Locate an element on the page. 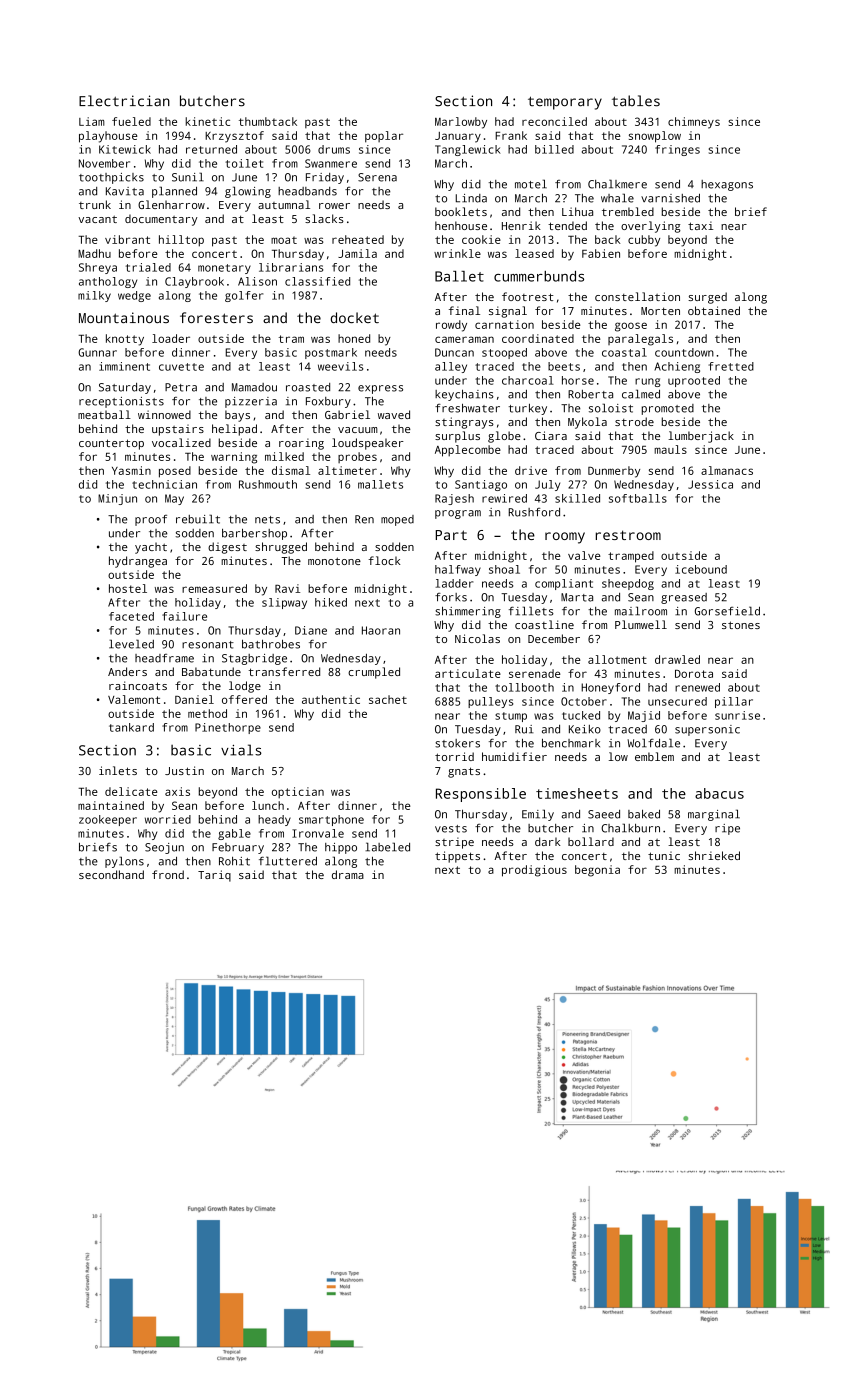  remeasured is located at coordinates (214, 588).
